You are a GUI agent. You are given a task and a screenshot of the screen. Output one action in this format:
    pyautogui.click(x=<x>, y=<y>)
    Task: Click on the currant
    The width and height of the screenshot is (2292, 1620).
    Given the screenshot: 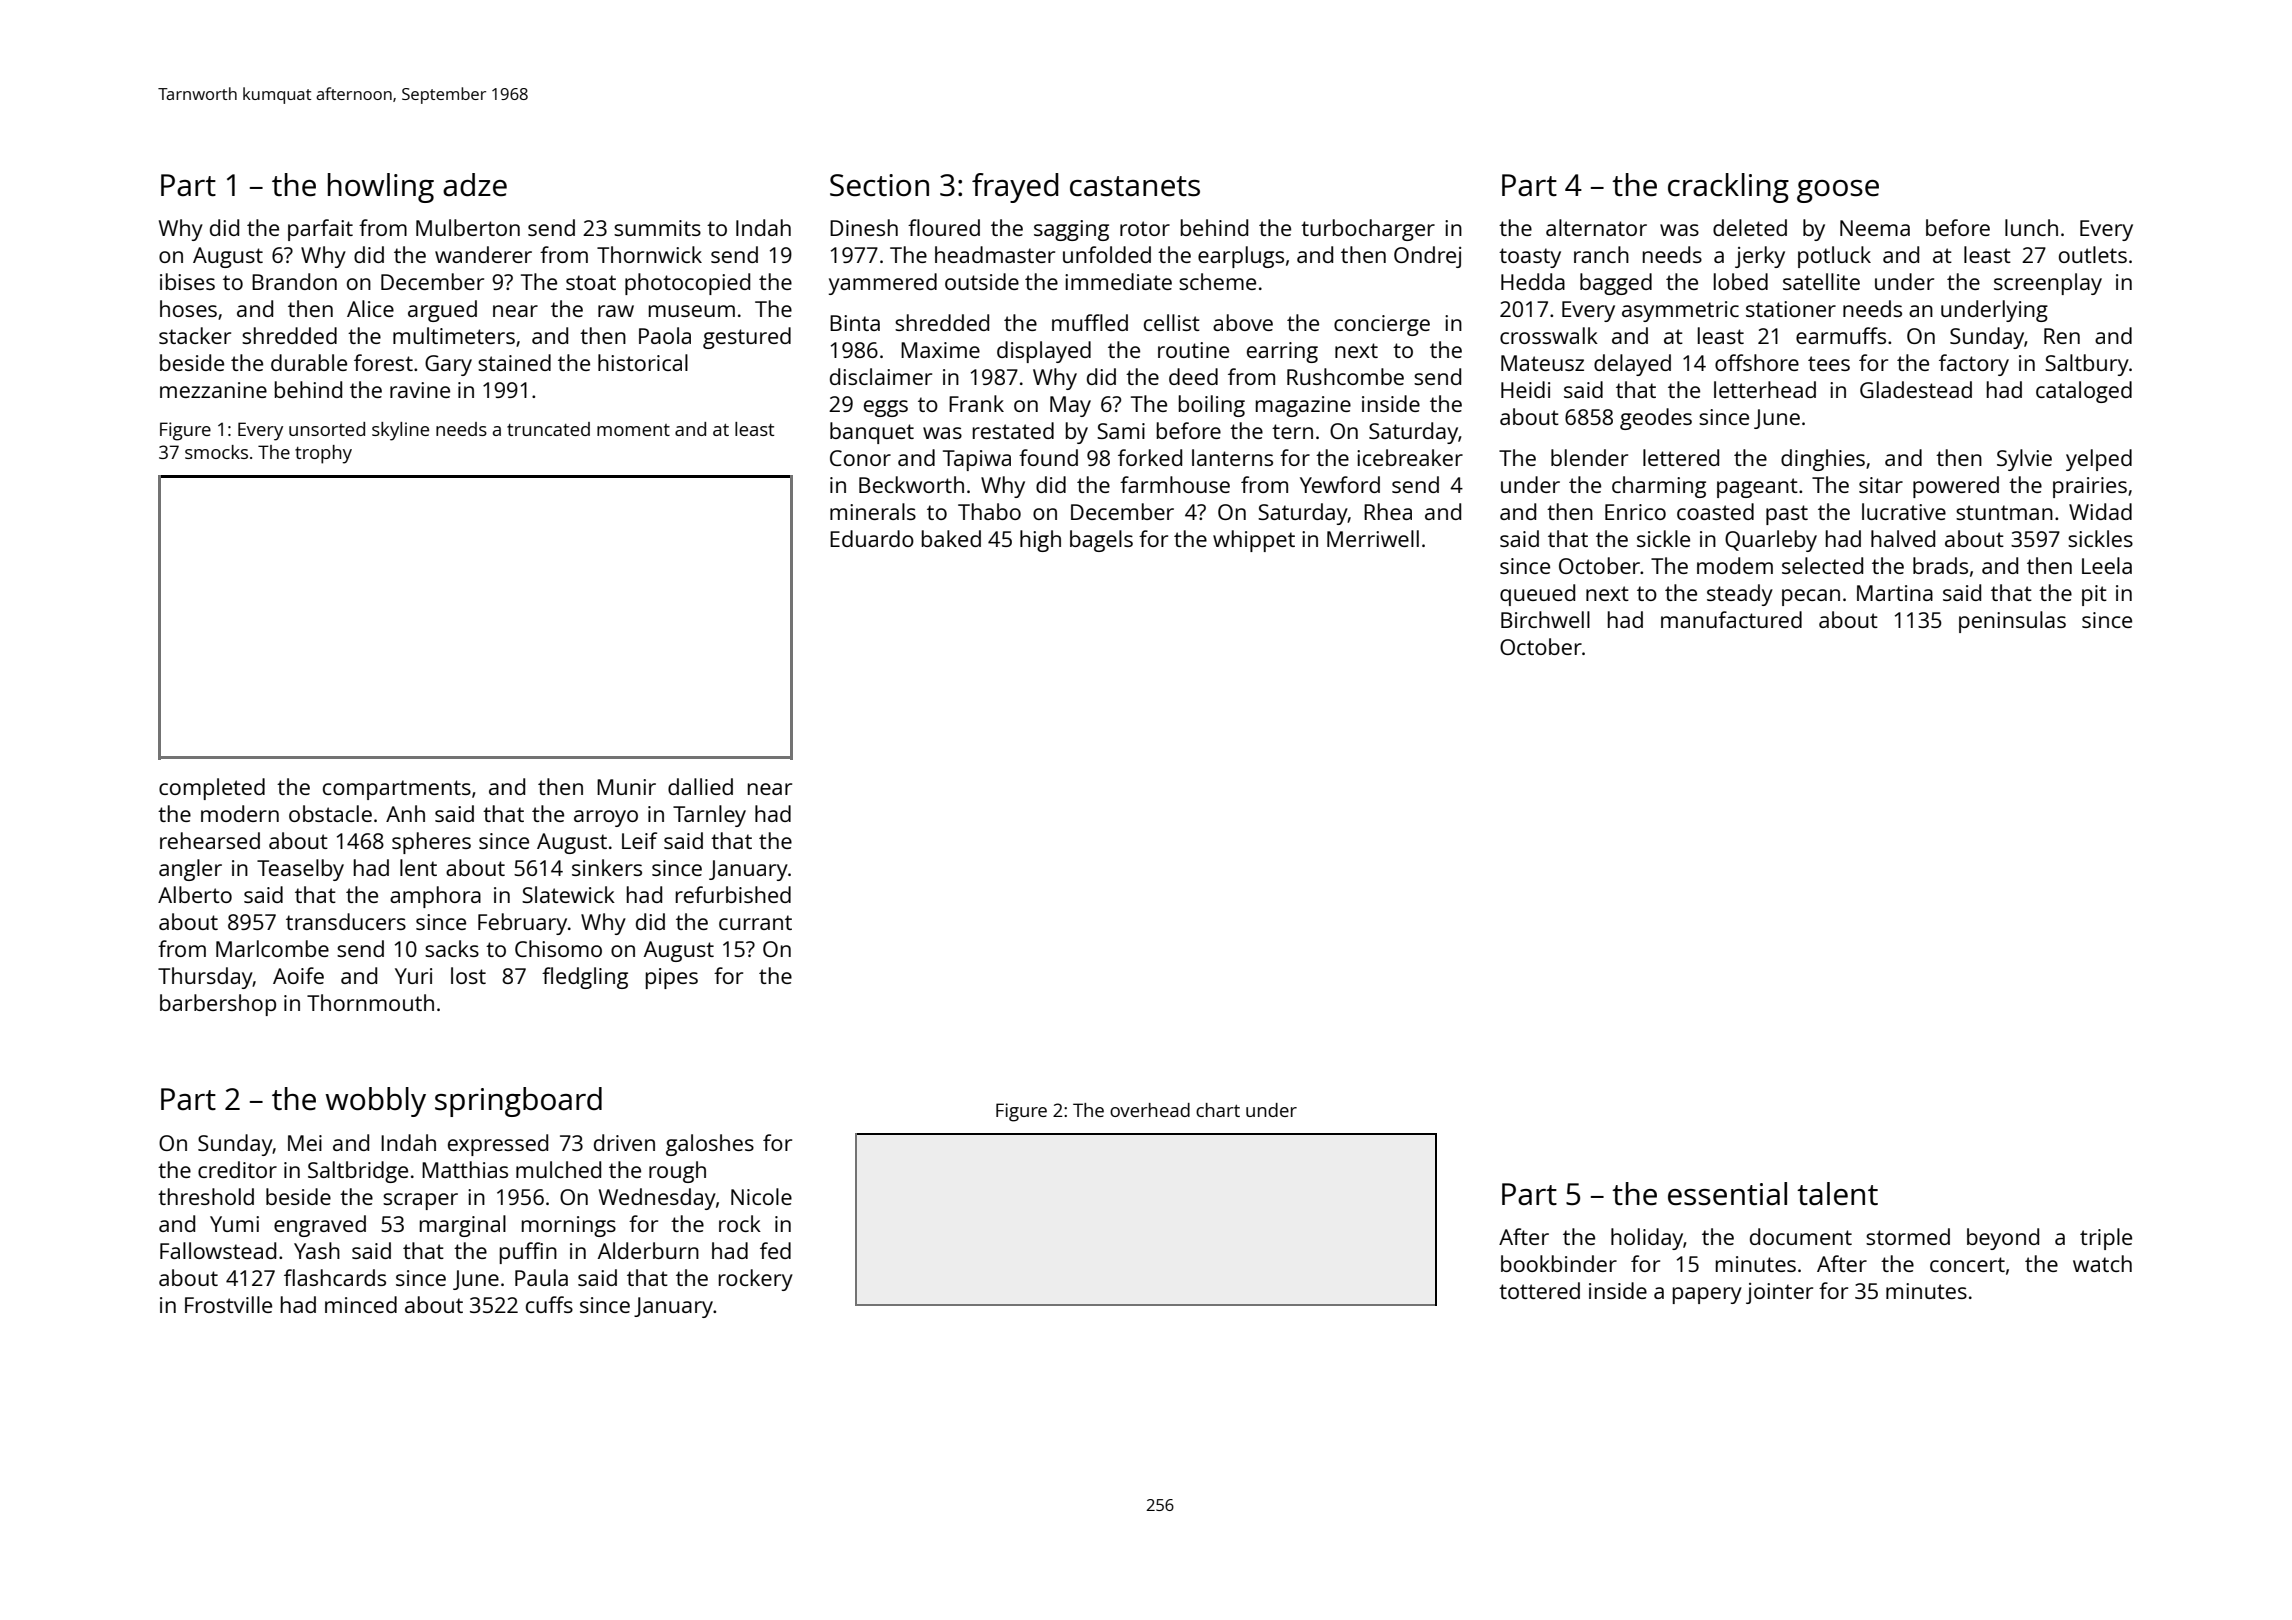 What is the action you would take?
    pyautogui.click(x=755, y=922)
